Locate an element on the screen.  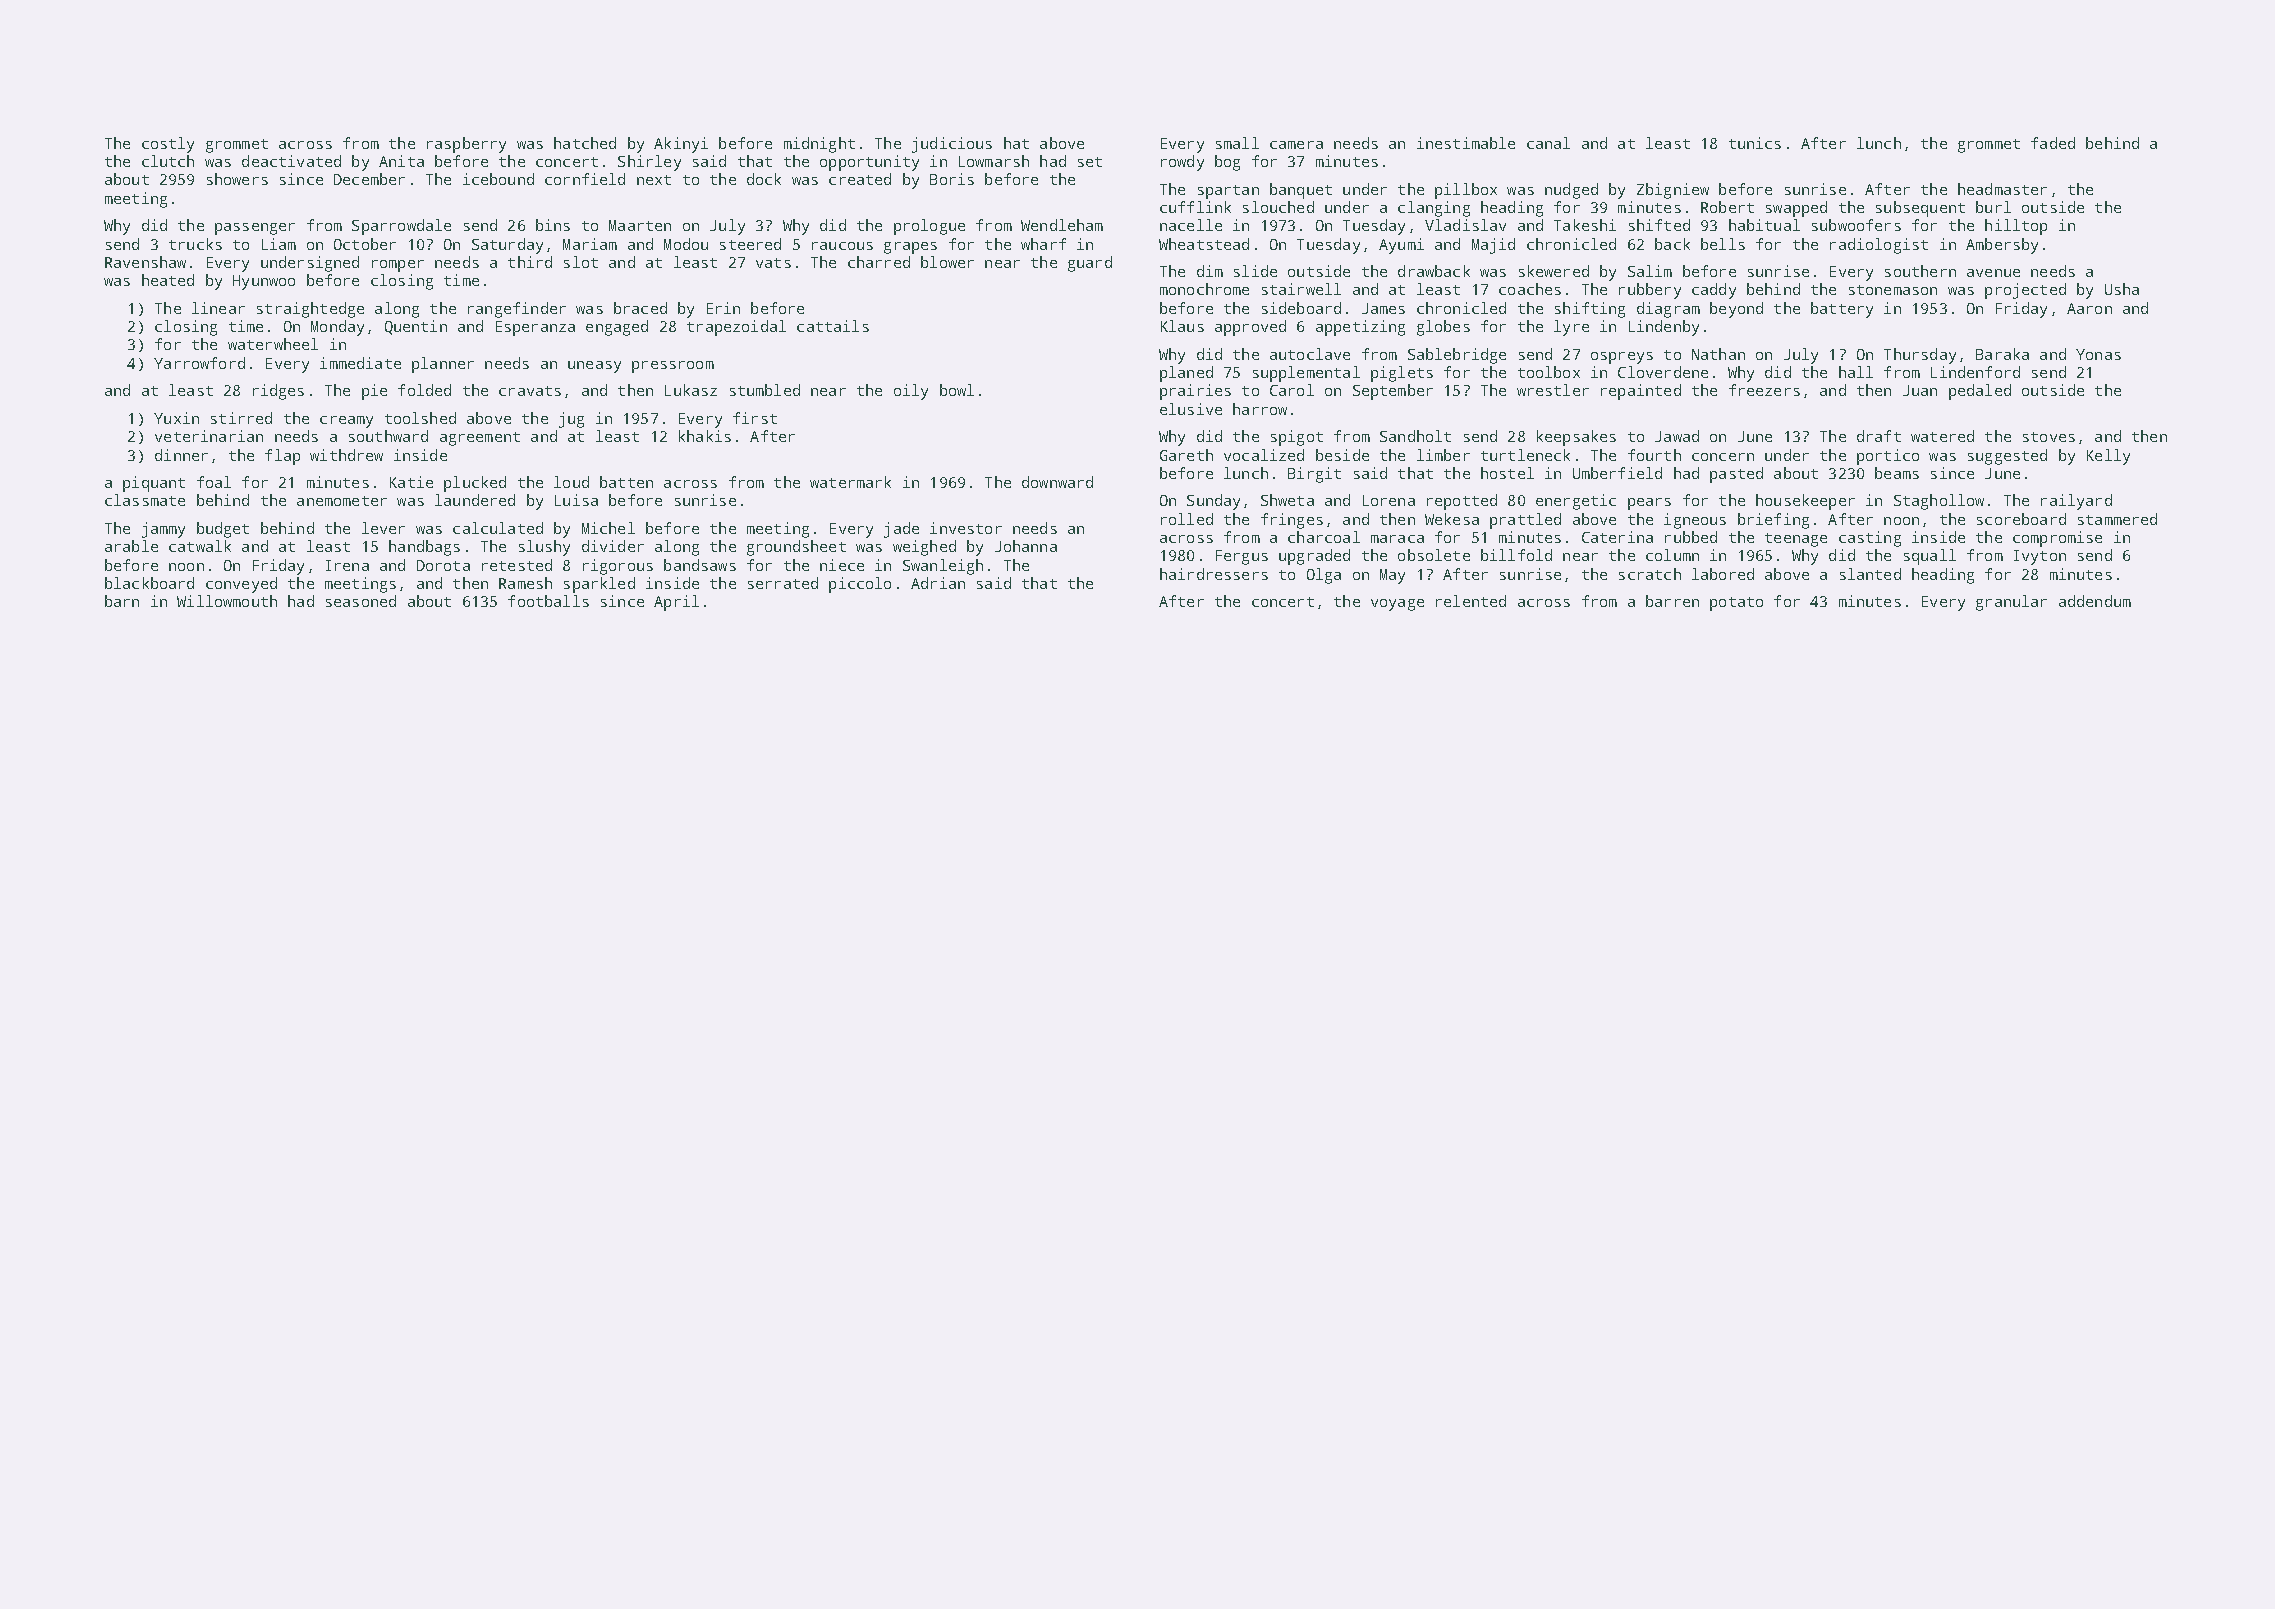
Lowmarsh is located at coordinates (994, 161).
